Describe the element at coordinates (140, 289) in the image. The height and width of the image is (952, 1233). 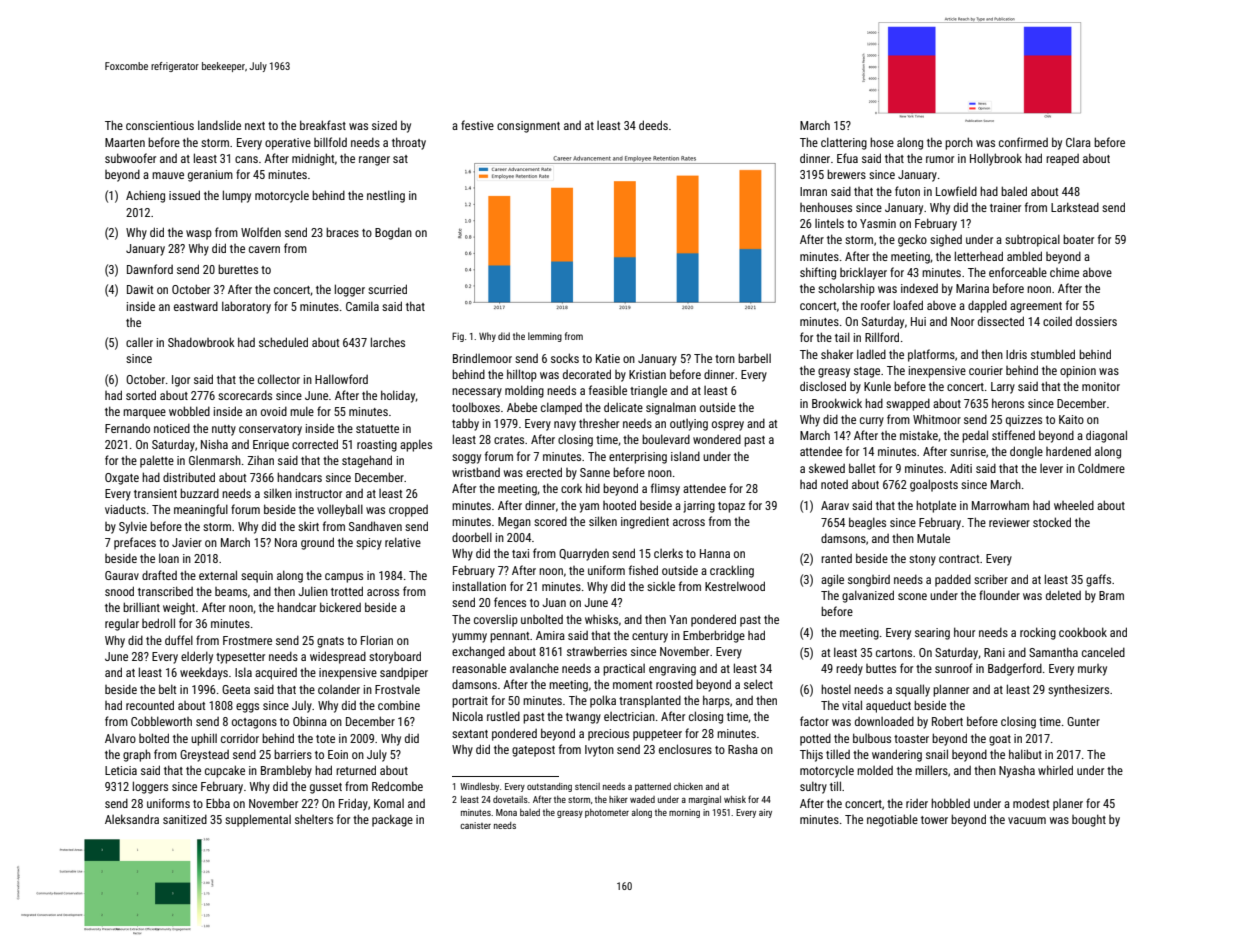
I see `Dawit` at that location.
